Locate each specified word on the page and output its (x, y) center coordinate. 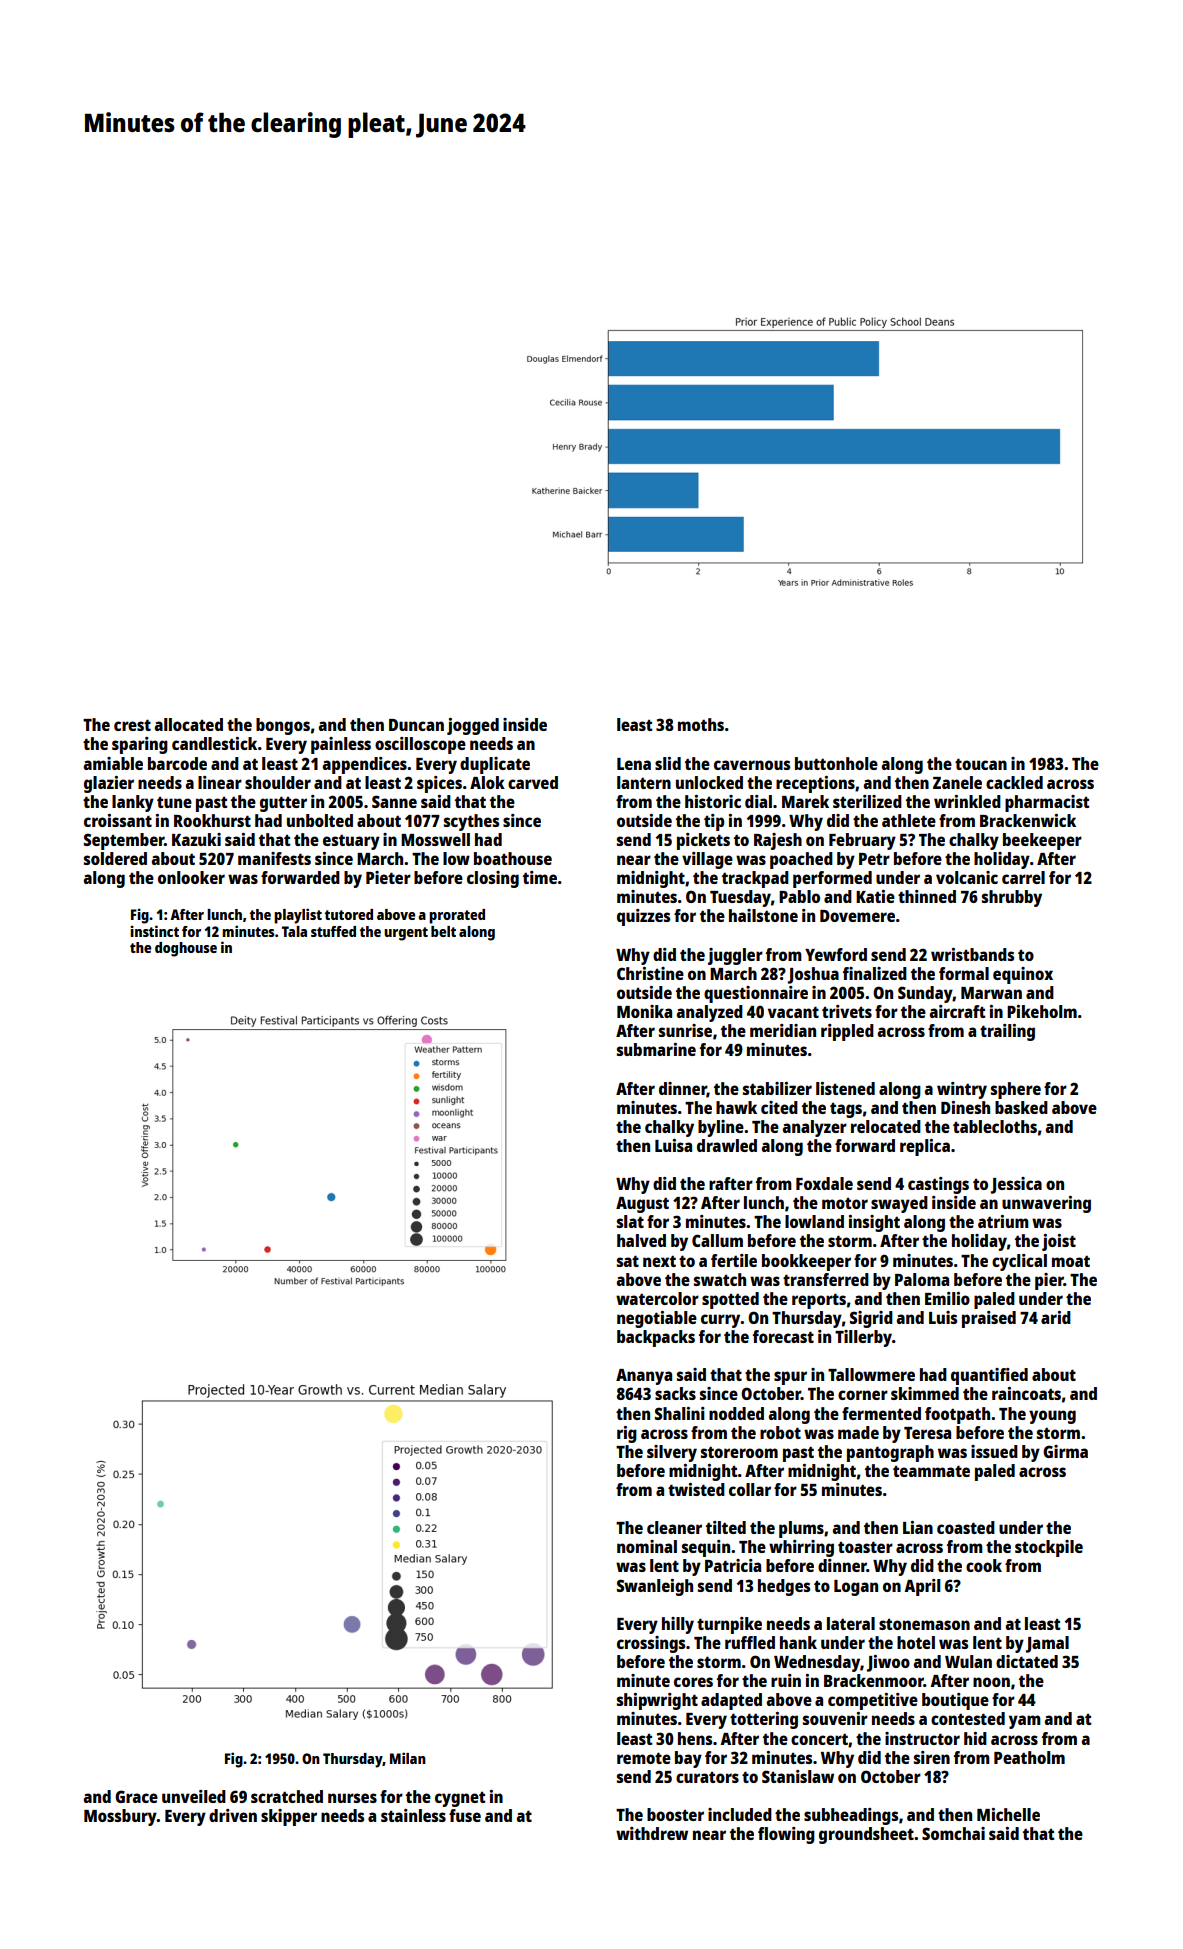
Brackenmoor (874, 1680)
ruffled (750, 1642)
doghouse (186, 949)
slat (630, 1221)
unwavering (1046, 1204)
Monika (644, 1011)
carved (533, 782)
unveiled (194, 1796)
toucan (981, 764)
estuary (351, 842)
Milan (408, 1758)
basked (1021, 1107)
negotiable (657, 1319)
